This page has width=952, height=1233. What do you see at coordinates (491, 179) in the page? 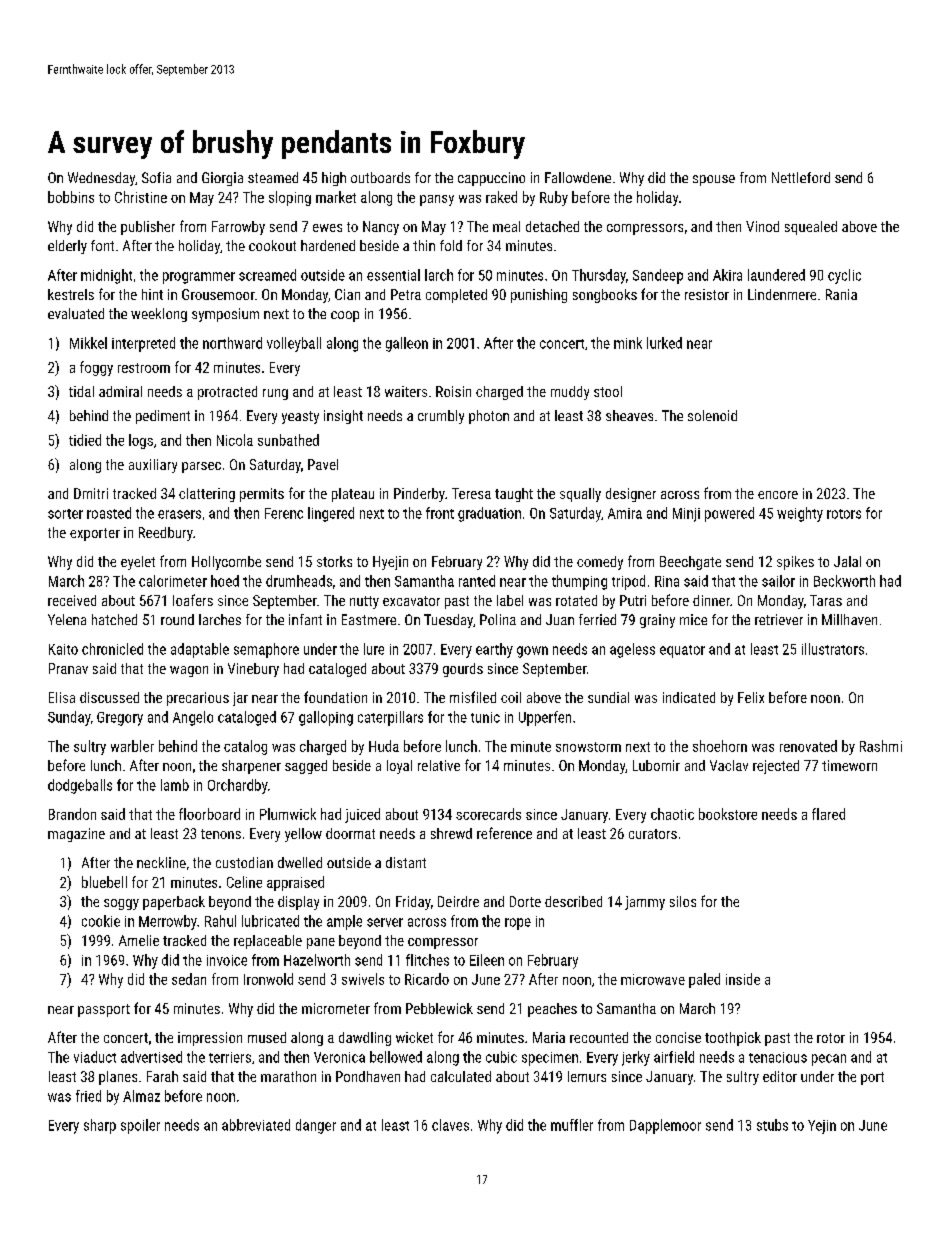
I see `cappuccino` at bounding box center [491, 179].
